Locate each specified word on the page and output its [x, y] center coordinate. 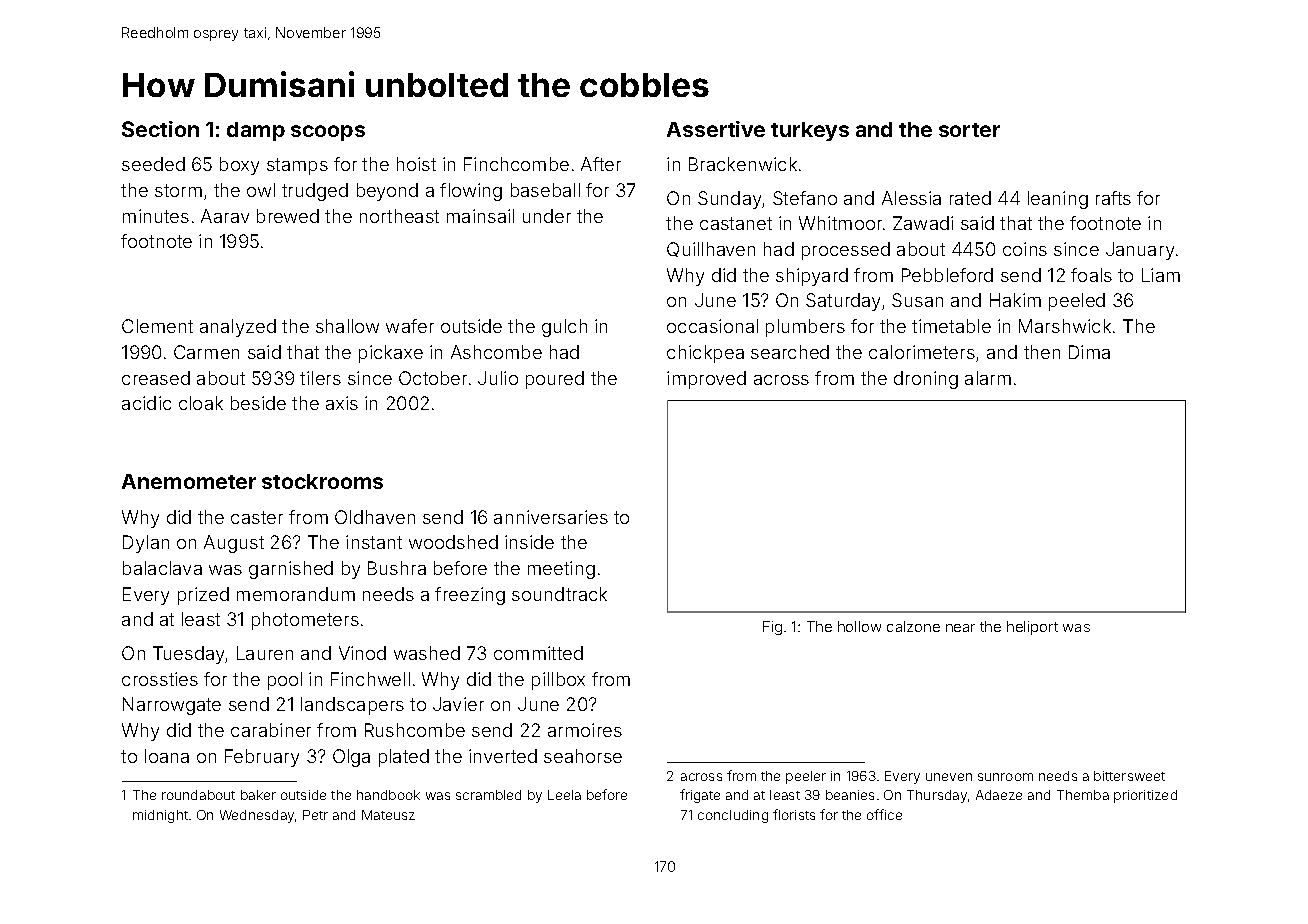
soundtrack [559, 594]
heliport [1032, 628]
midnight [160, 816]
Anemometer [189, 481]
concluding [733, 816]
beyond [387, 192]
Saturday [843, 302]
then [1042, 352]
